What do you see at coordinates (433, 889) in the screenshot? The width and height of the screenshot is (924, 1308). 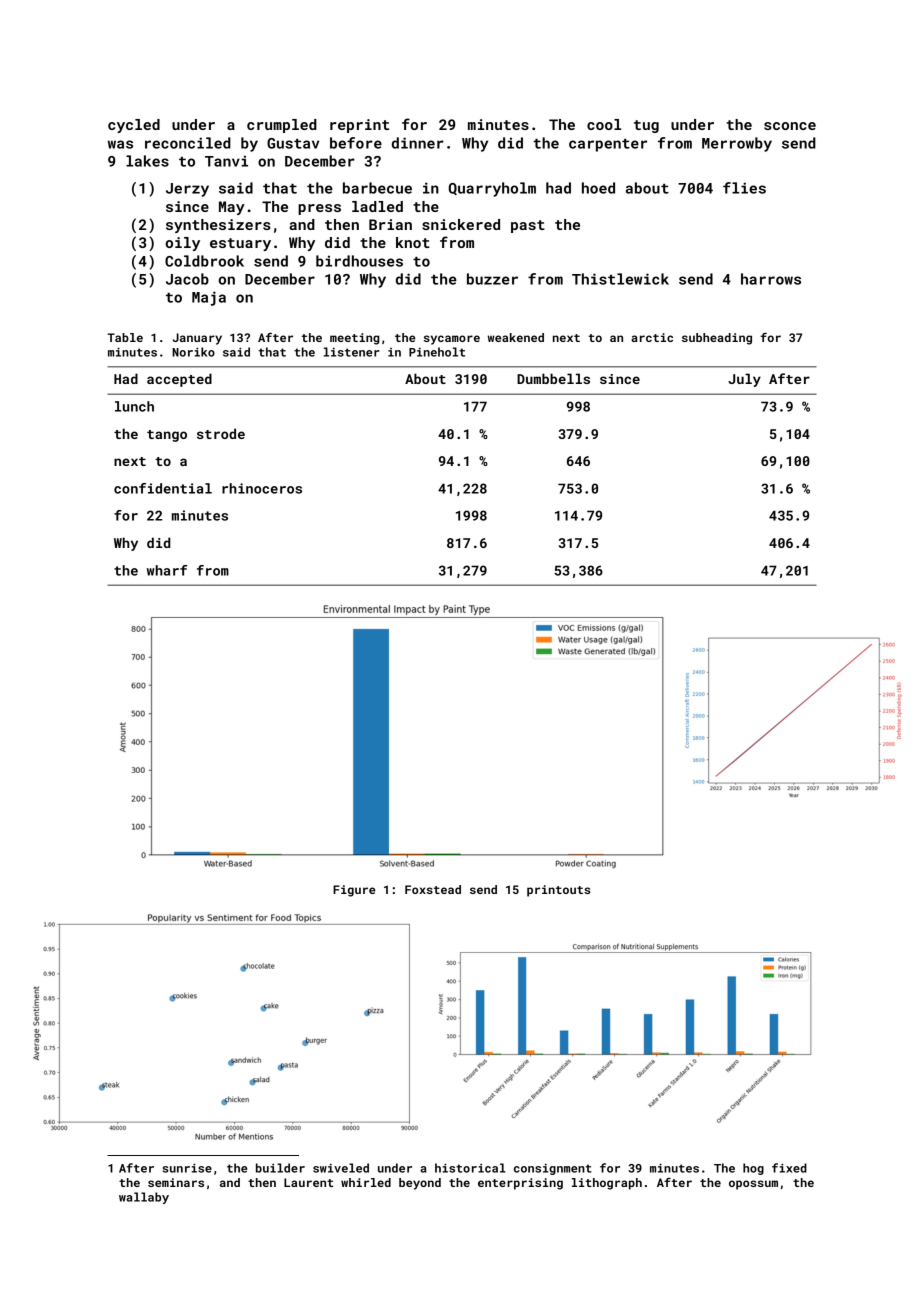 I see `Foxstead` at bounding box center [433, 889].
